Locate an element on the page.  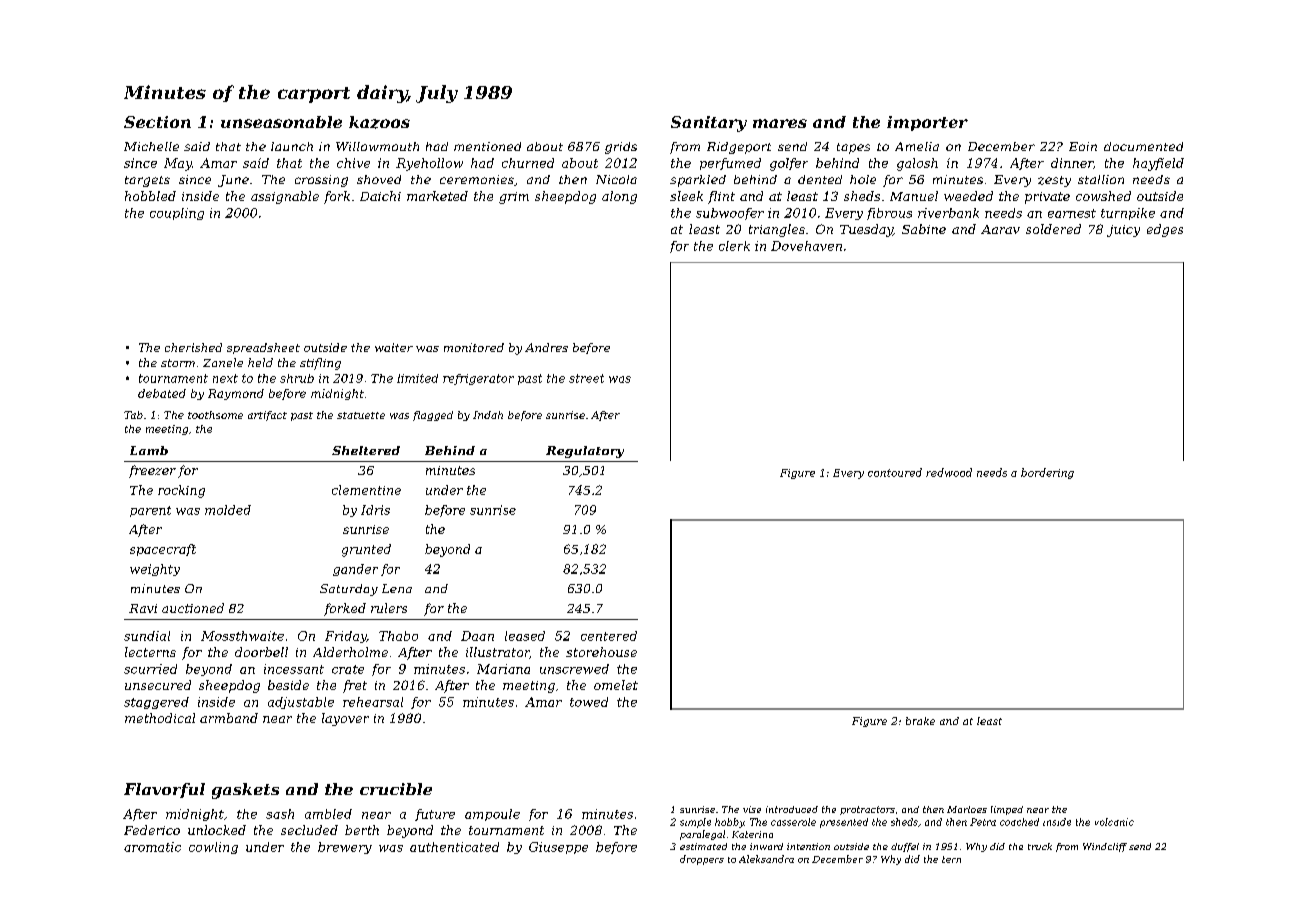
cherished is located at coordinates (193, 347).
